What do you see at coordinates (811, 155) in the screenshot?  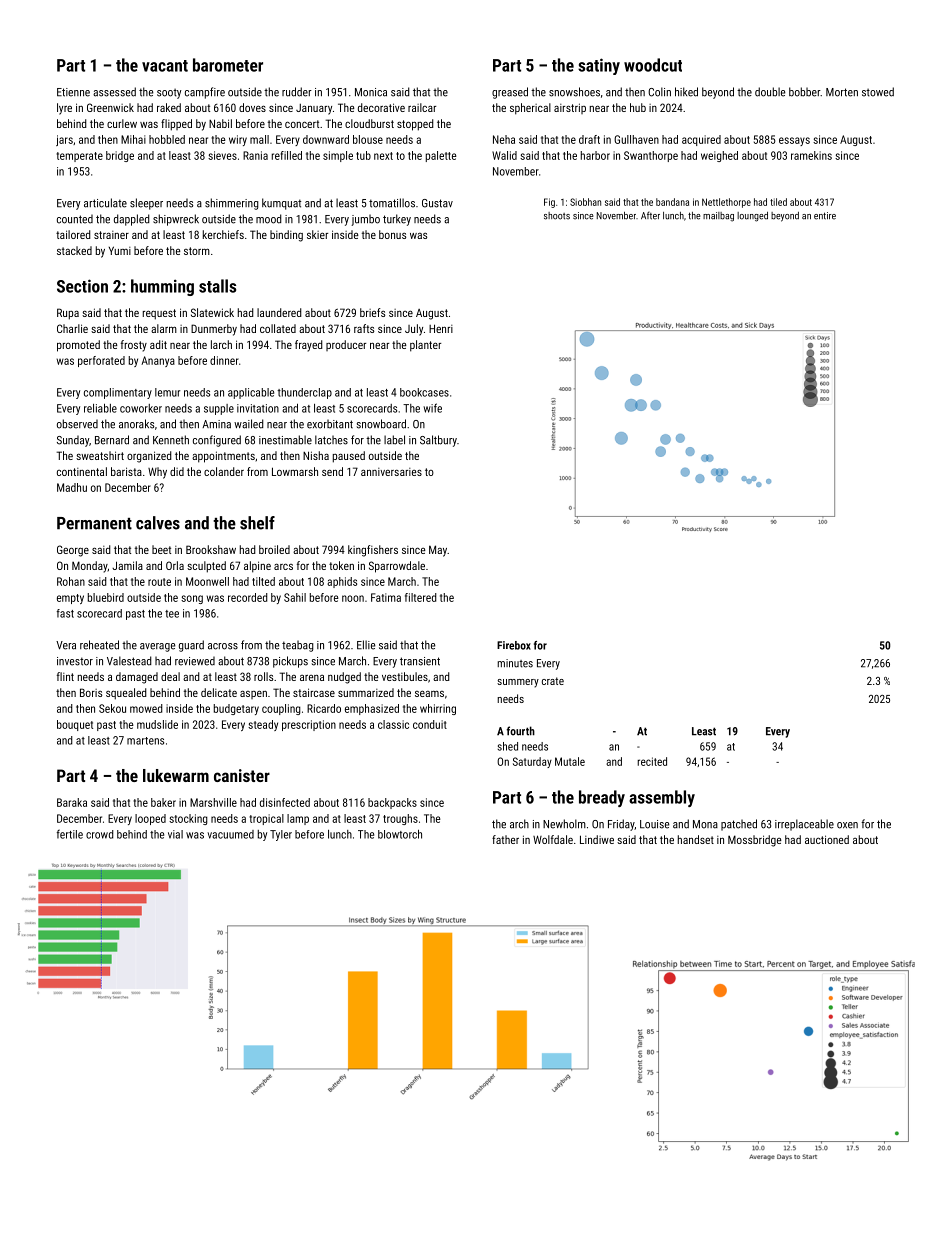 I see `ramekins` at bounding box center [811, 155].
